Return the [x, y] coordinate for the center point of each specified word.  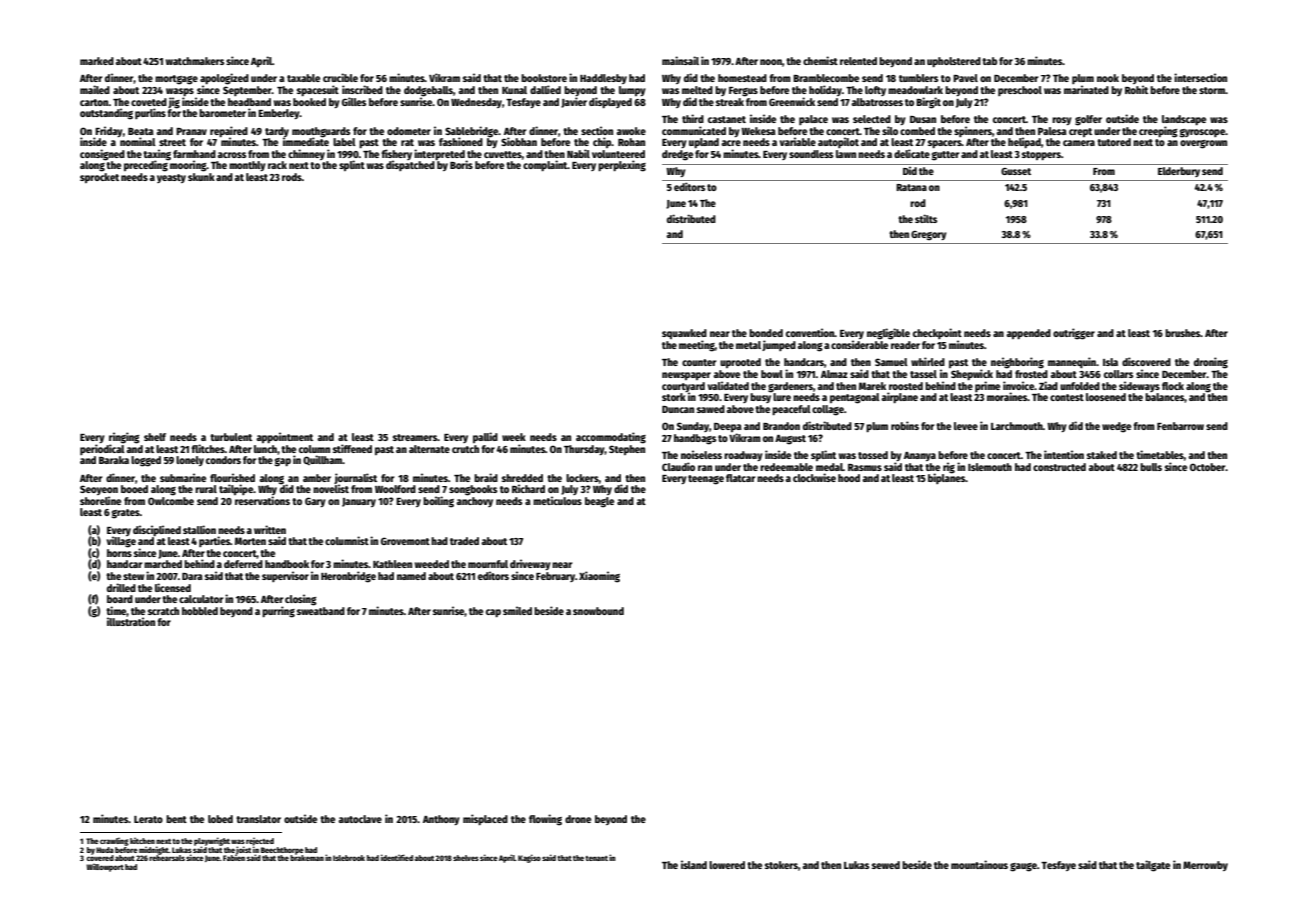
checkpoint [937, 333]
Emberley [279, 114]
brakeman [307, 858]
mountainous [979, 864]
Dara [192, 576]
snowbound [598, 611]
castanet [727, 119]
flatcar [740, 478]
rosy [1062, 121]
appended [1029, 334]
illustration [131, 621]
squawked [684, 334]
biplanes [947, 478]
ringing [124, 438]
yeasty [171, 178]
